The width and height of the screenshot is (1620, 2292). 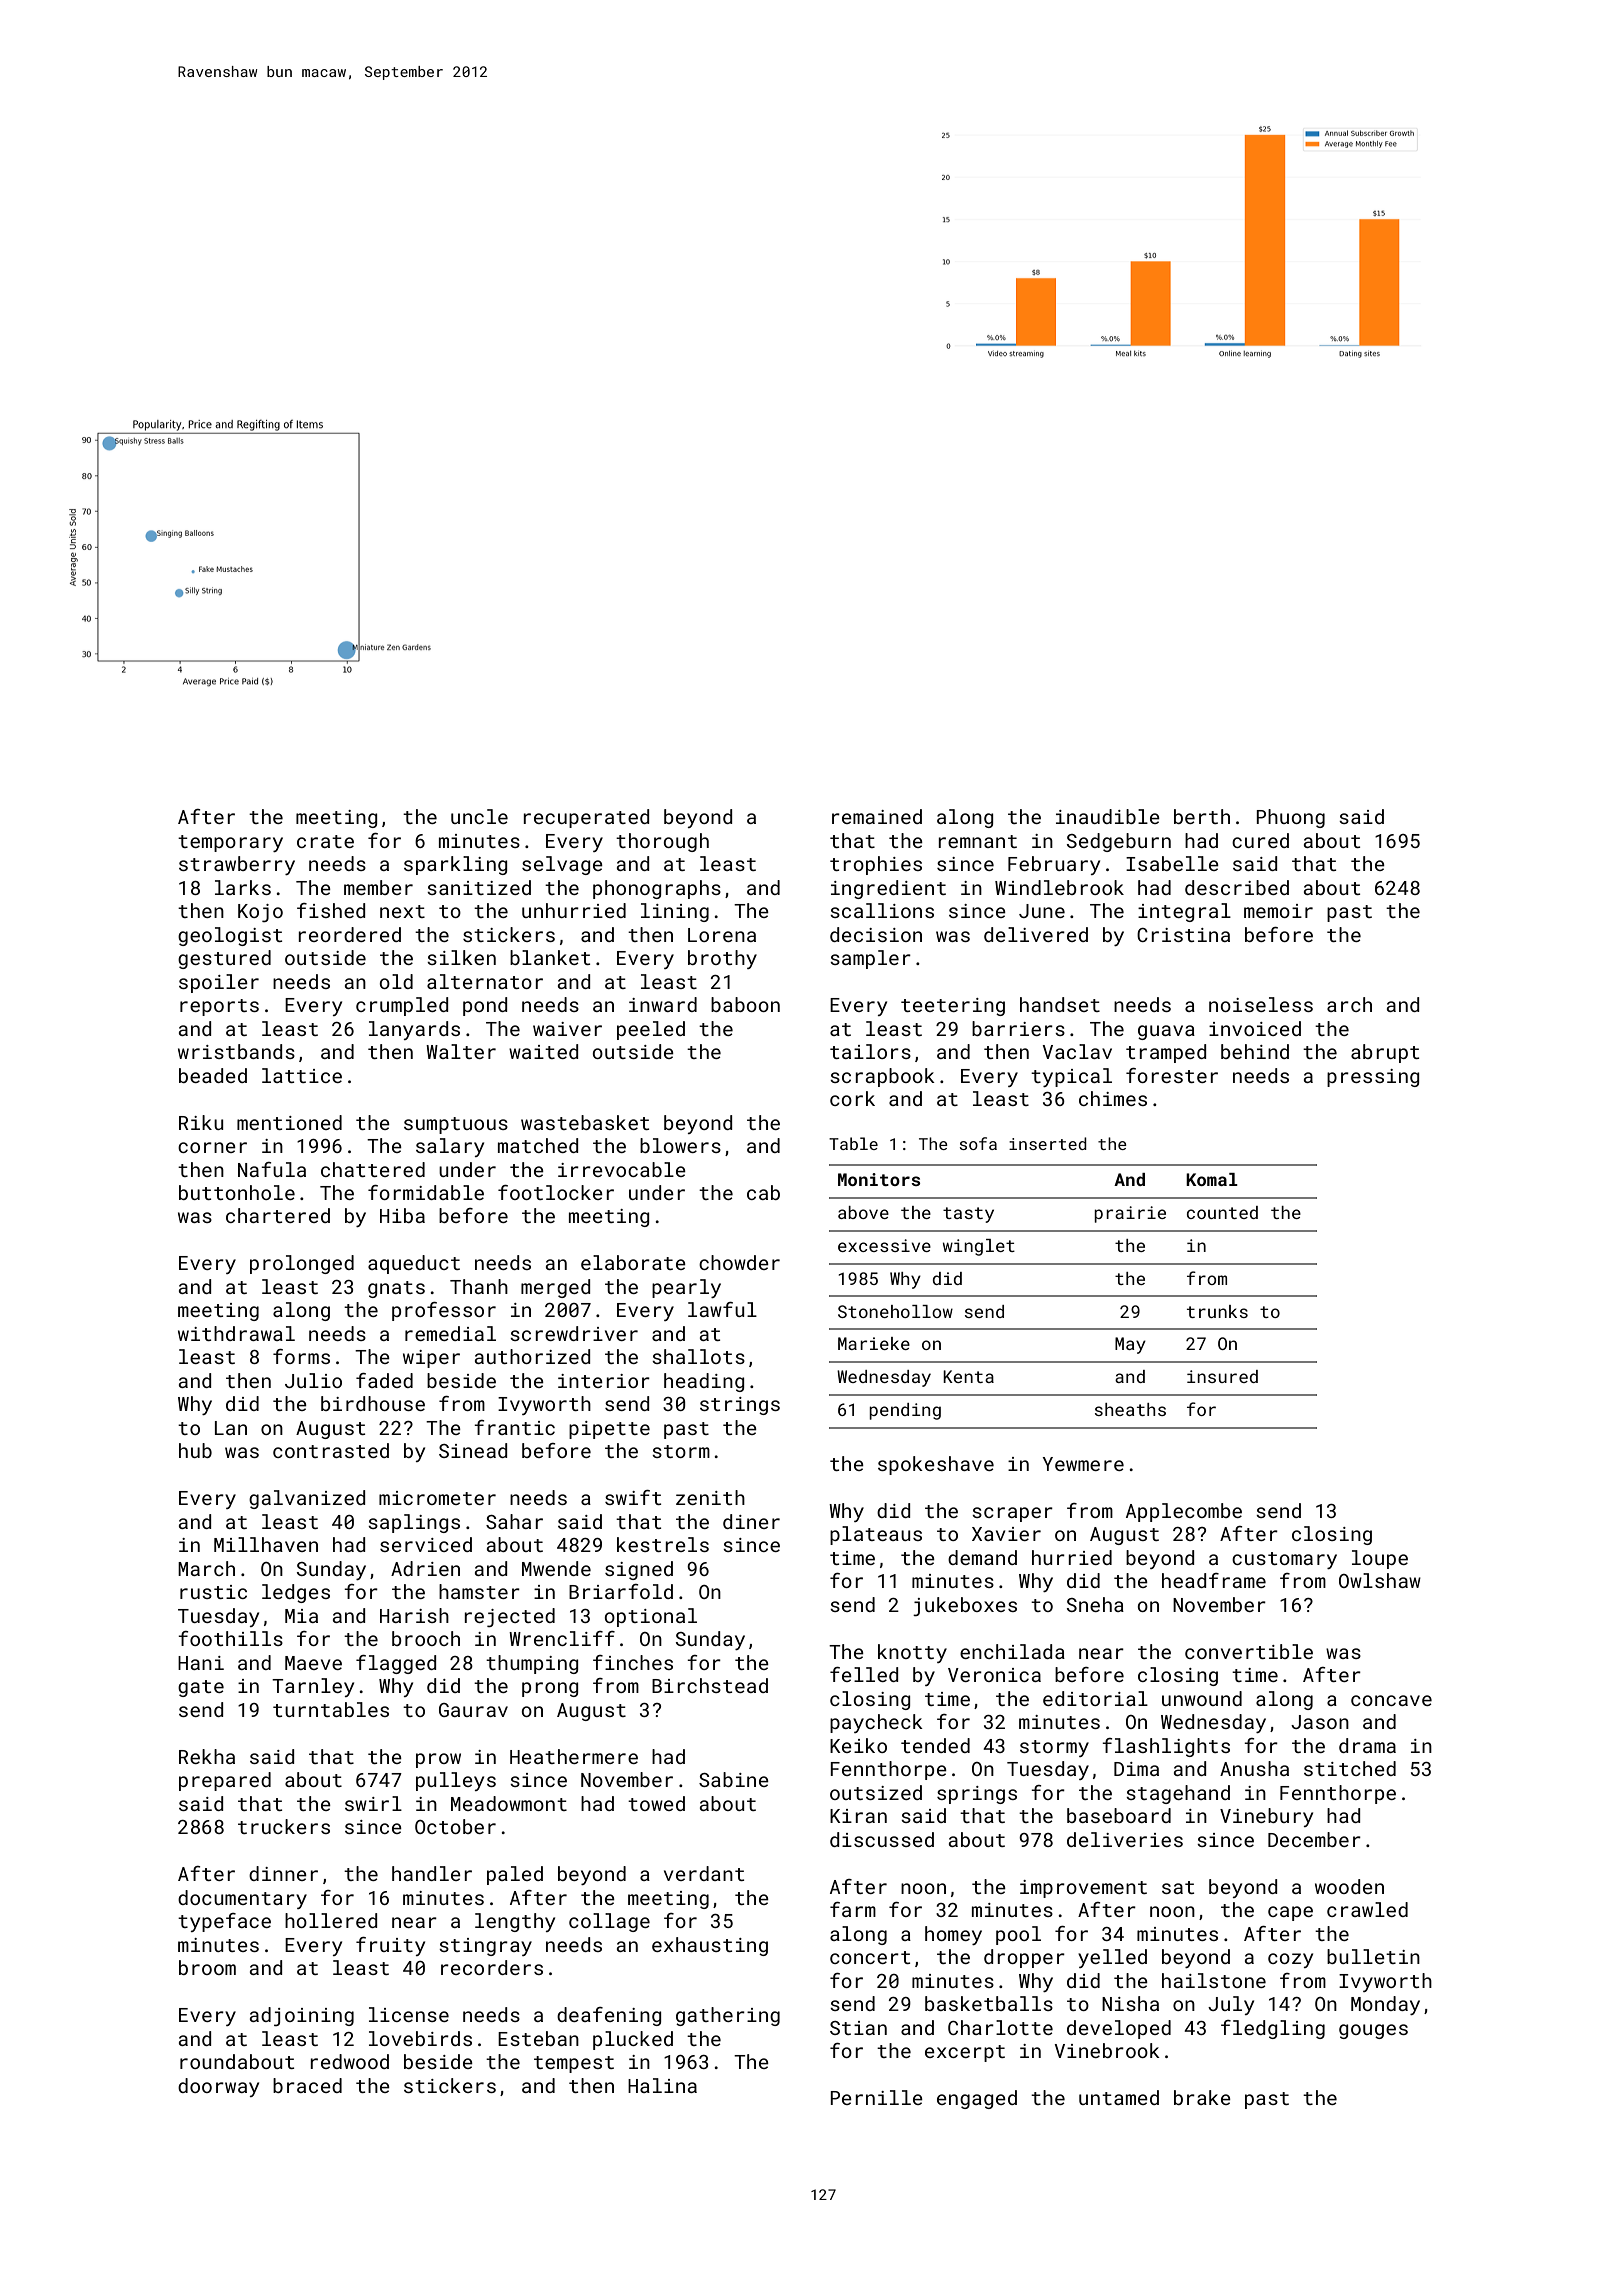 I want to click on remained, so click(x=877, y=816).
